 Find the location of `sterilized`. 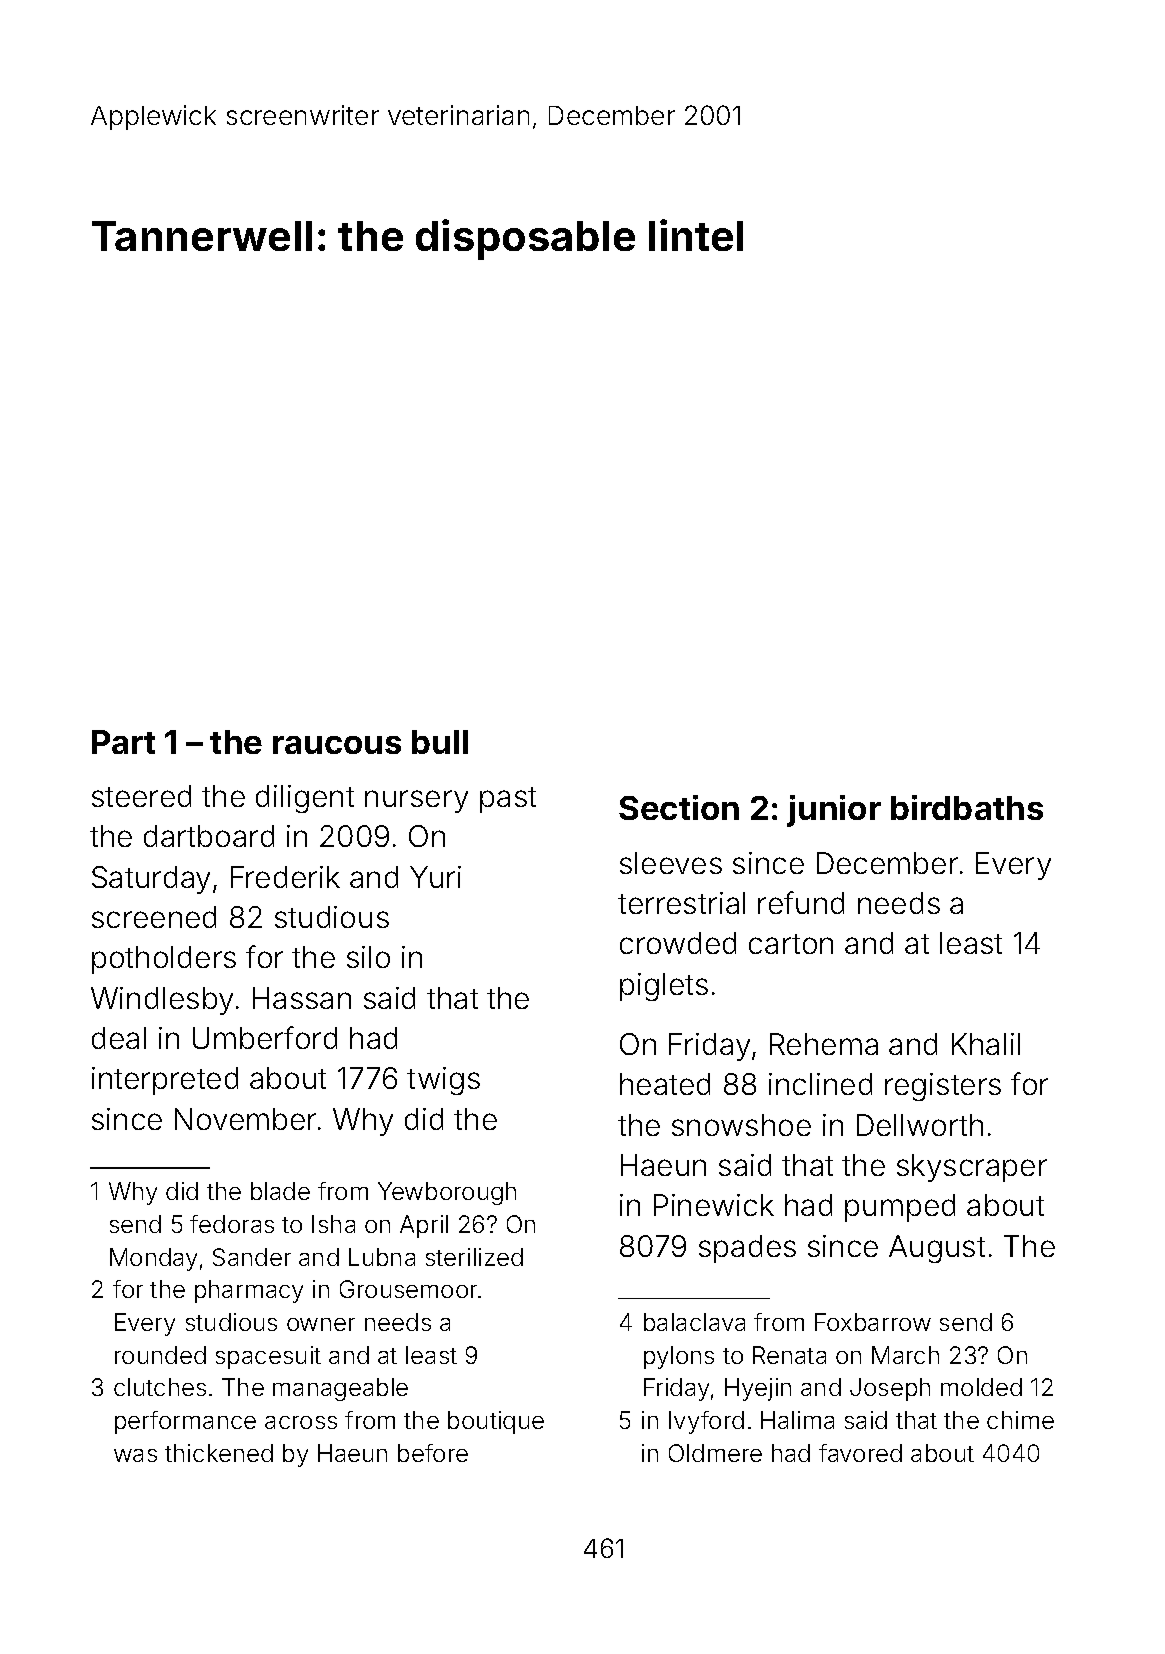

sterilized is located at coordinates (474, 1257).
